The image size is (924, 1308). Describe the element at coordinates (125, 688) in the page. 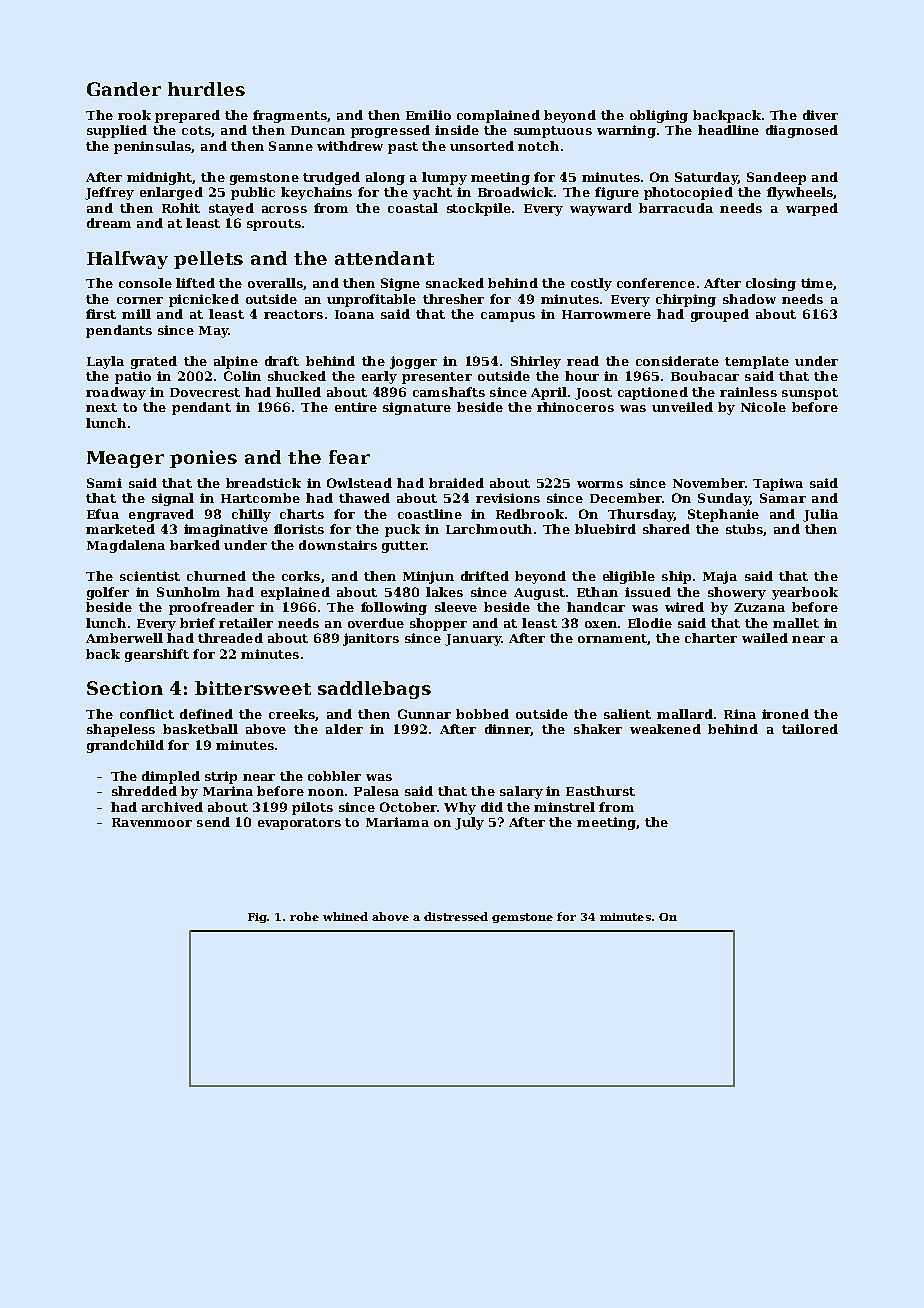

I see `Section` at that location.
